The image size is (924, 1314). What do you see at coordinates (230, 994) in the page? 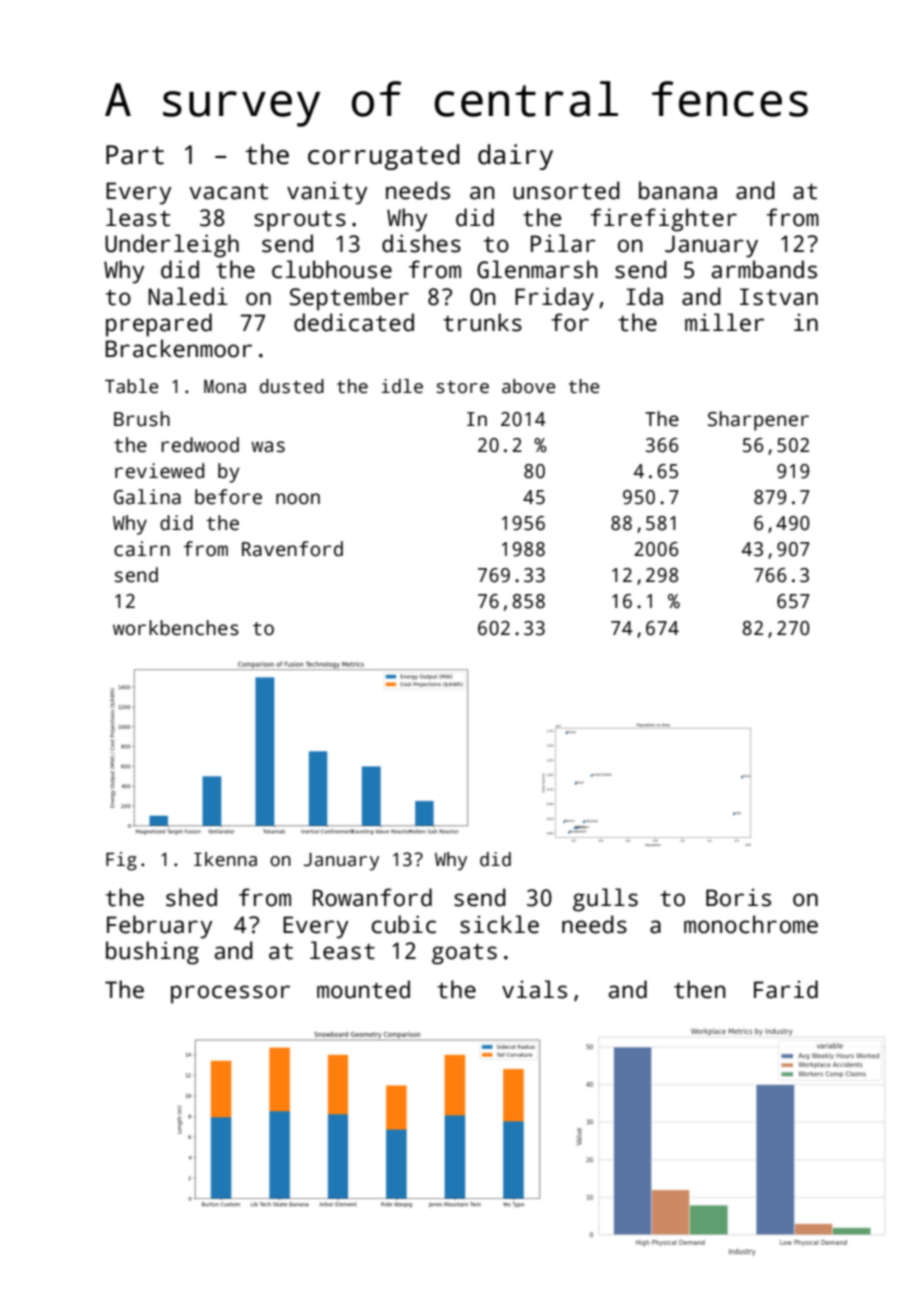
I see `processor` at bounding box center [230, 994].
